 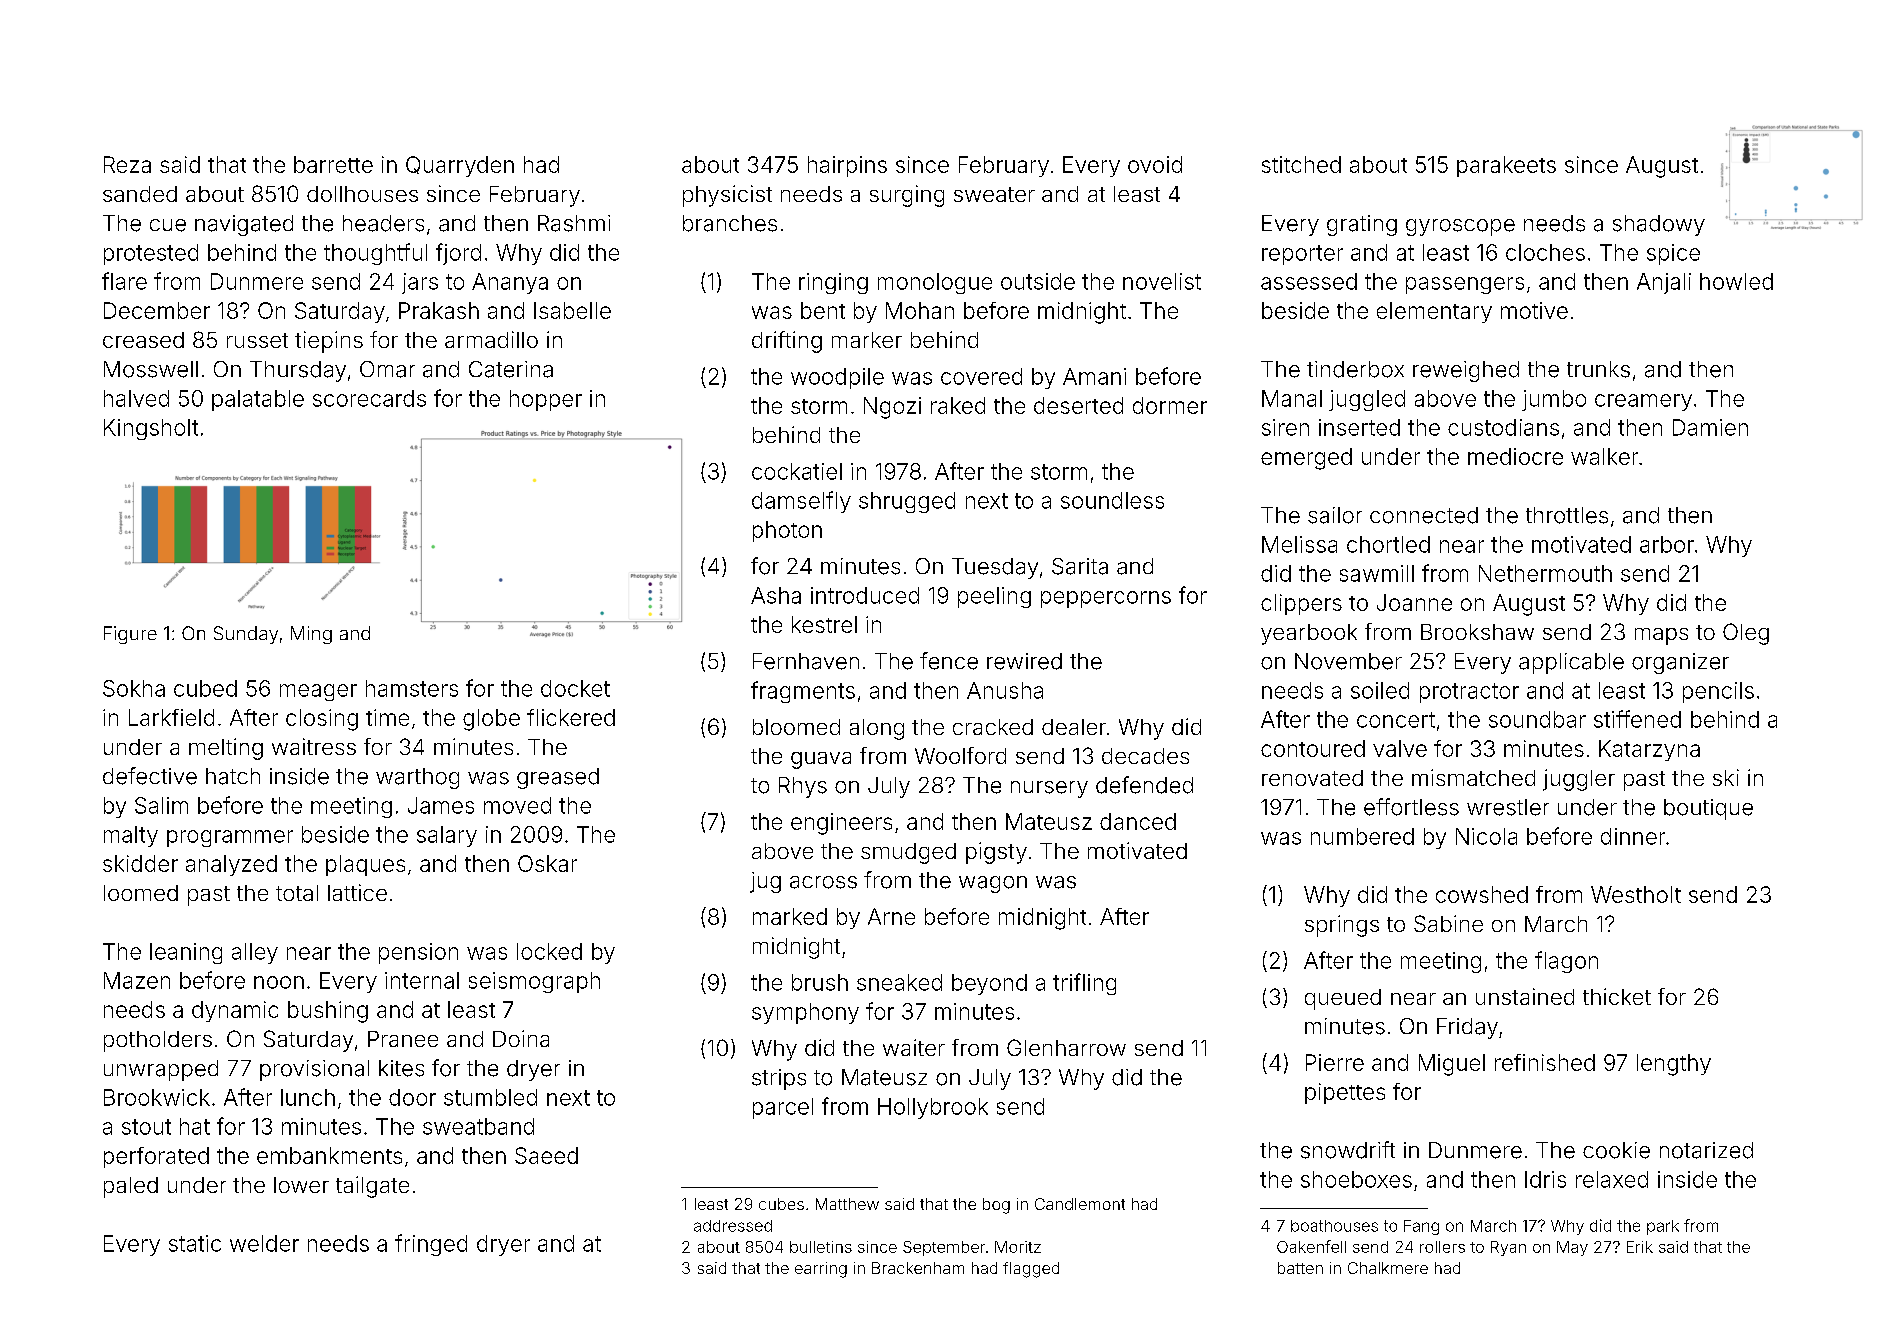 I want to click on peeling, so click(x=994, y=597).
